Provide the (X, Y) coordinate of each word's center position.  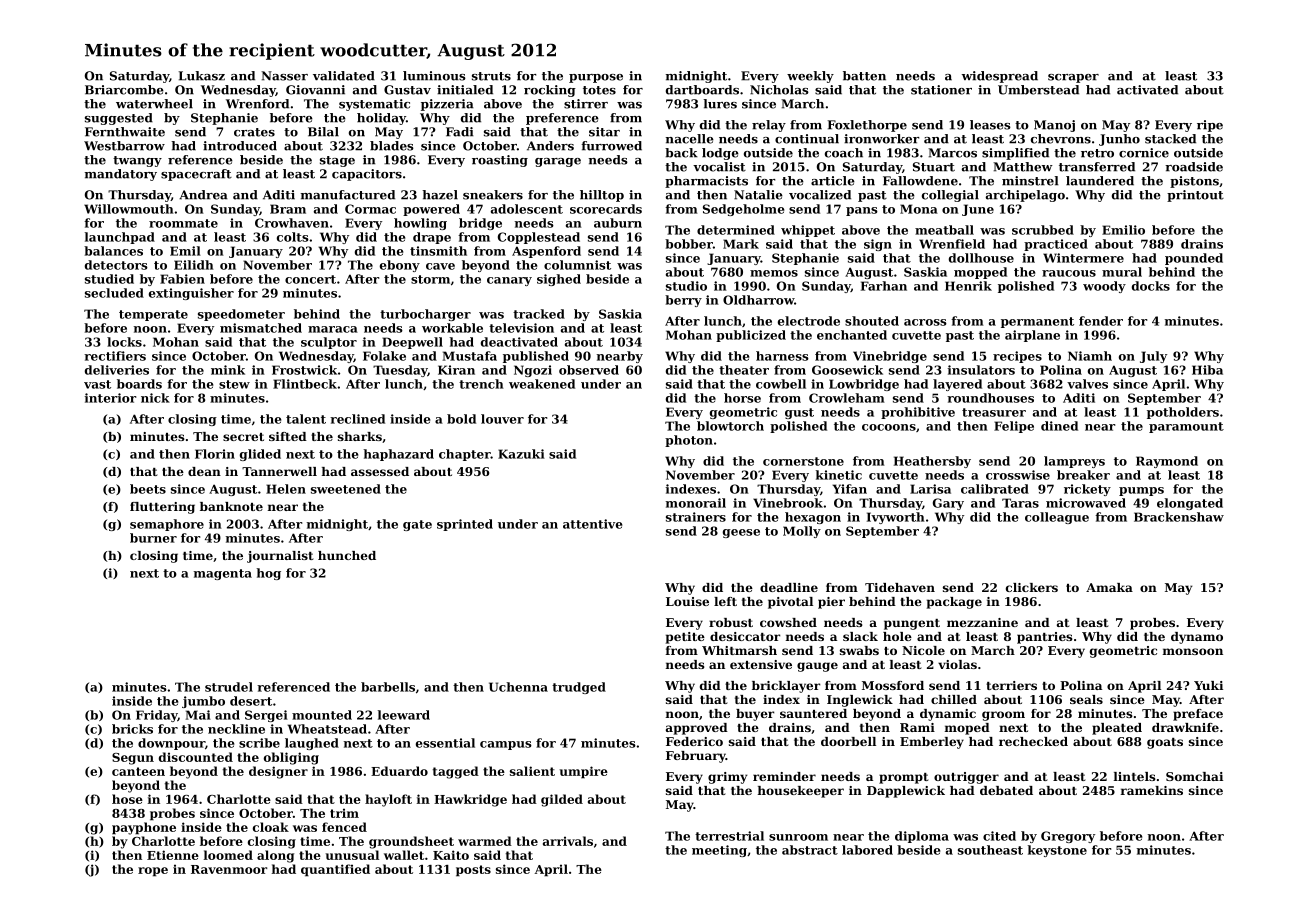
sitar (604, 132)
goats (1165, 743)
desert (251, 701)
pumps (1141, 491)
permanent (1037, 322)
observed (589, 370)
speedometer (241, 315)
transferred (1097, 167)
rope (153, 872)
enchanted (852, 335)
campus (506, 745)
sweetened (346, 489)
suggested (119, 119)
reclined (357, 419)
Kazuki (521, 454)
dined (1059, 426)
